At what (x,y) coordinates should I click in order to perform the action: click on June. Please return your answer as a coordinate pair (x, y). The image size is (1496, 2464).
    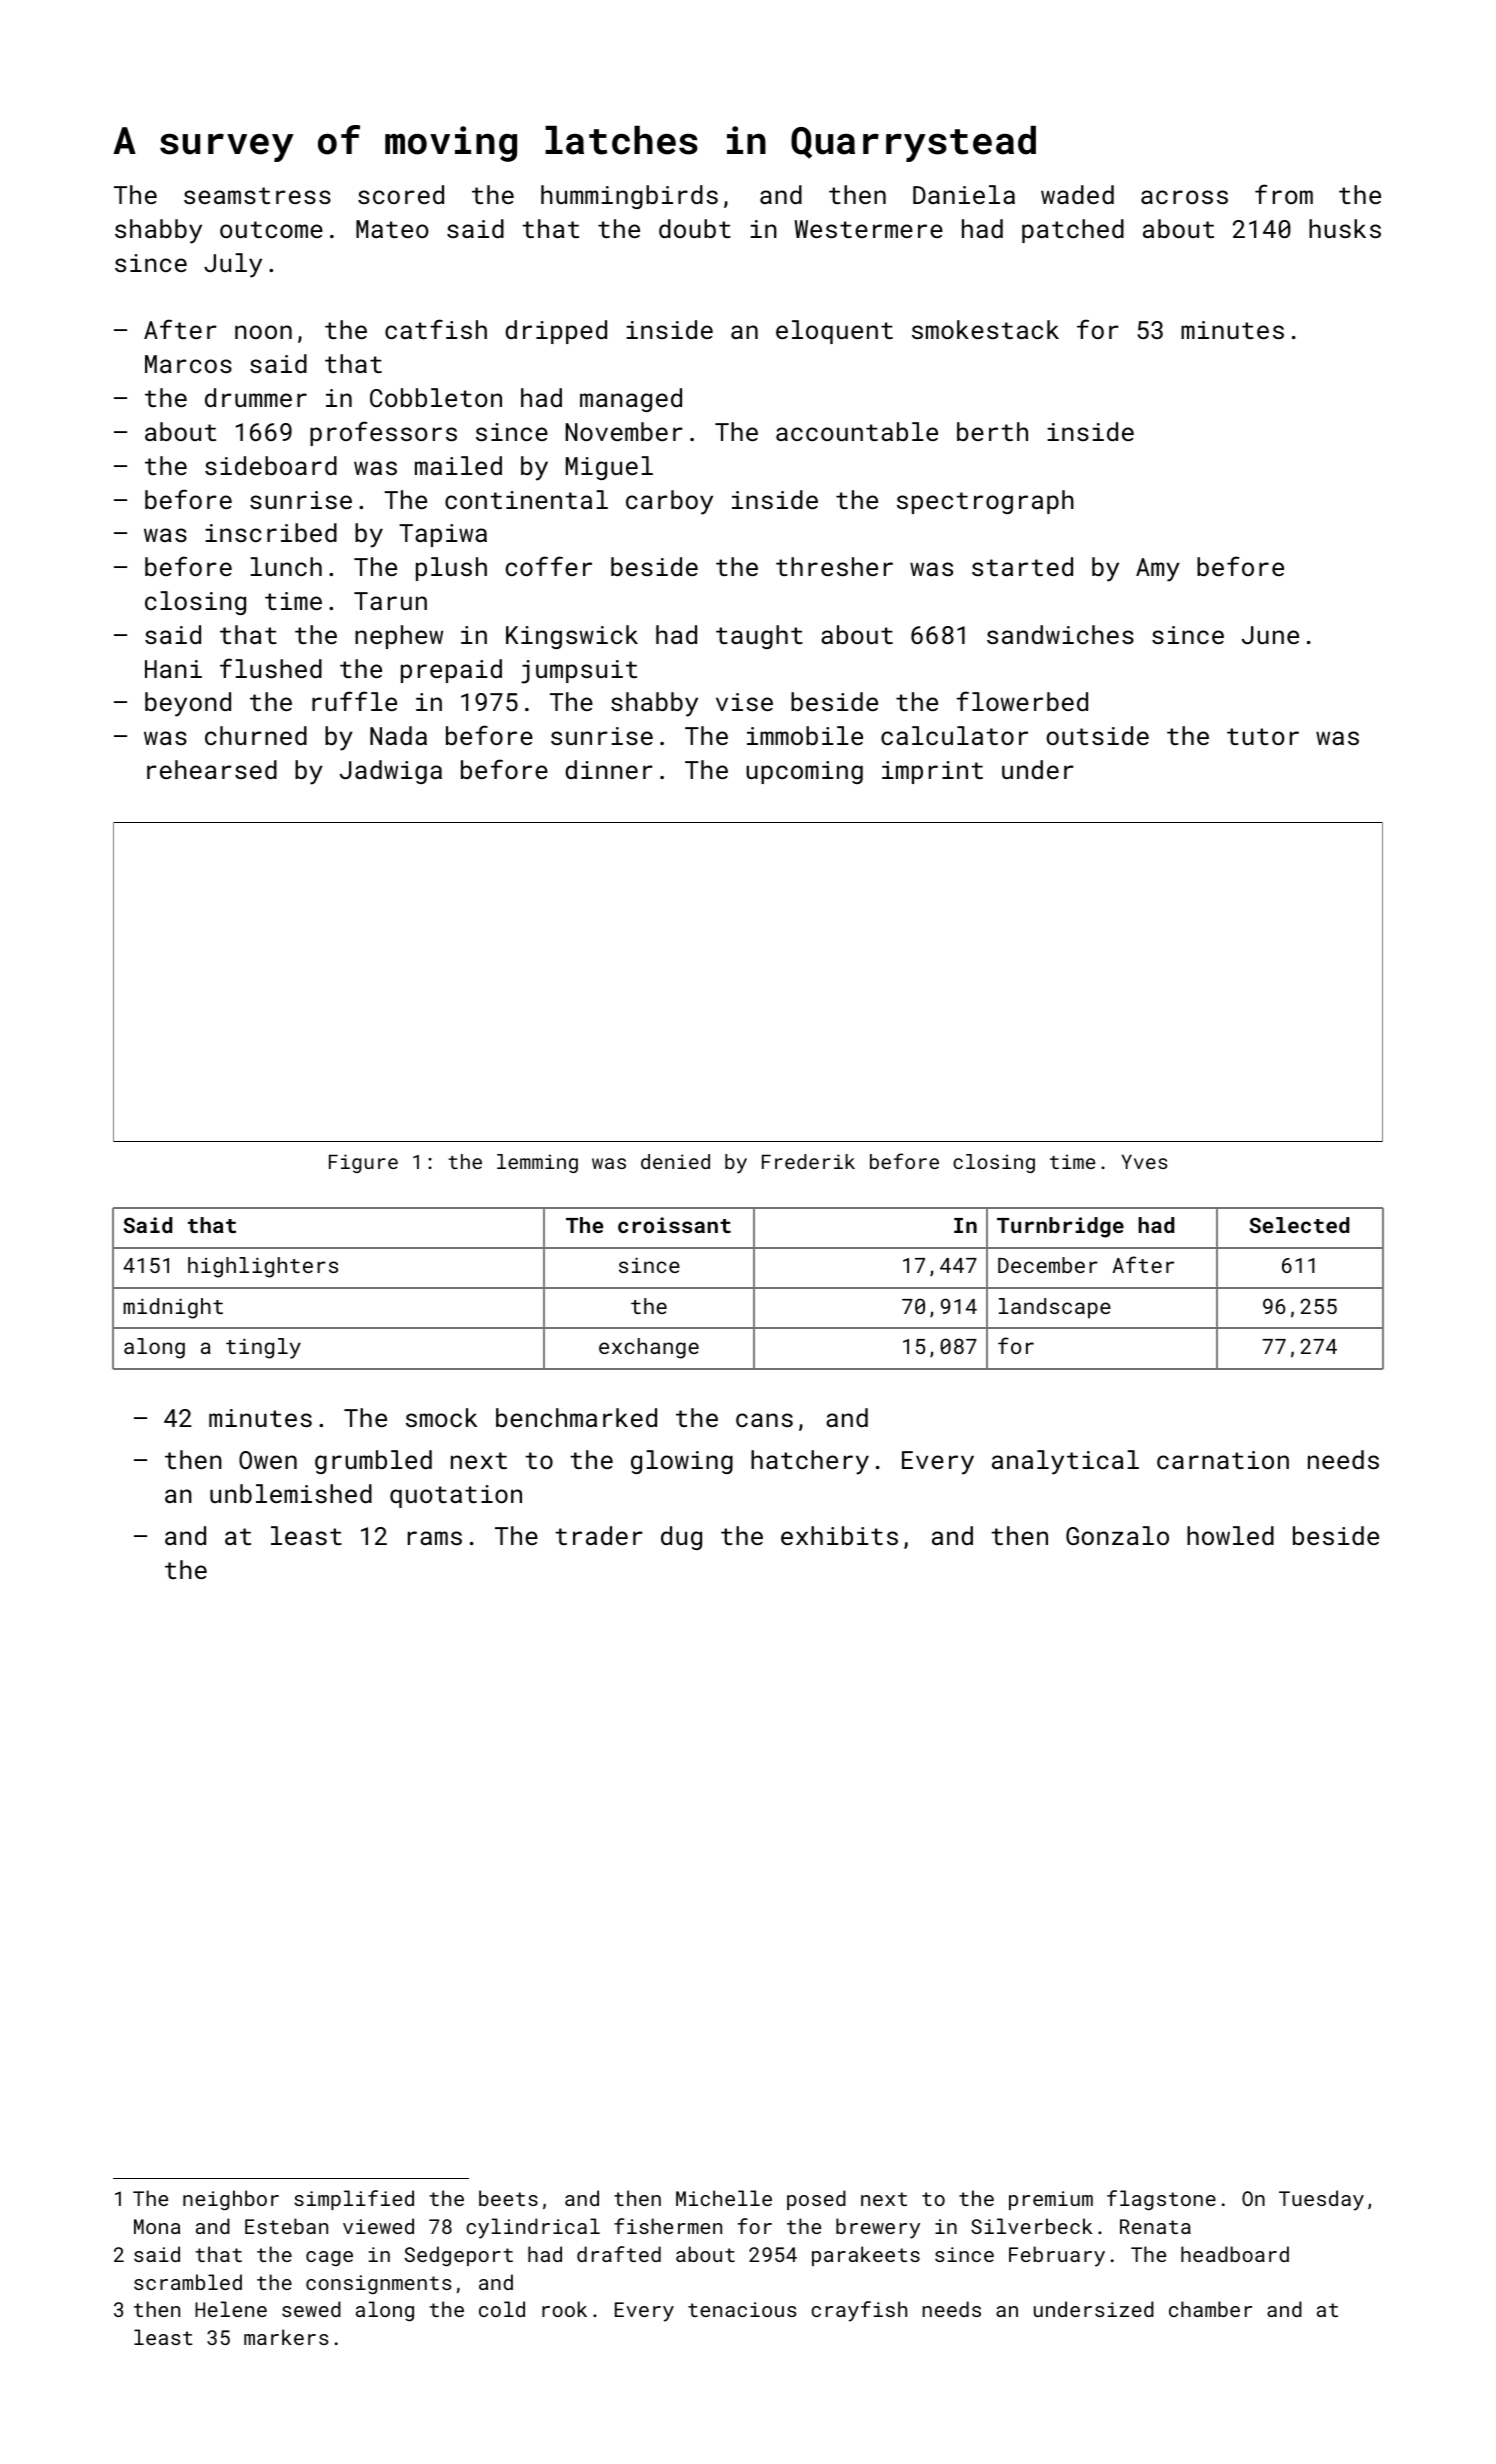
    Looking at the image, I should click on (1270, 635).
